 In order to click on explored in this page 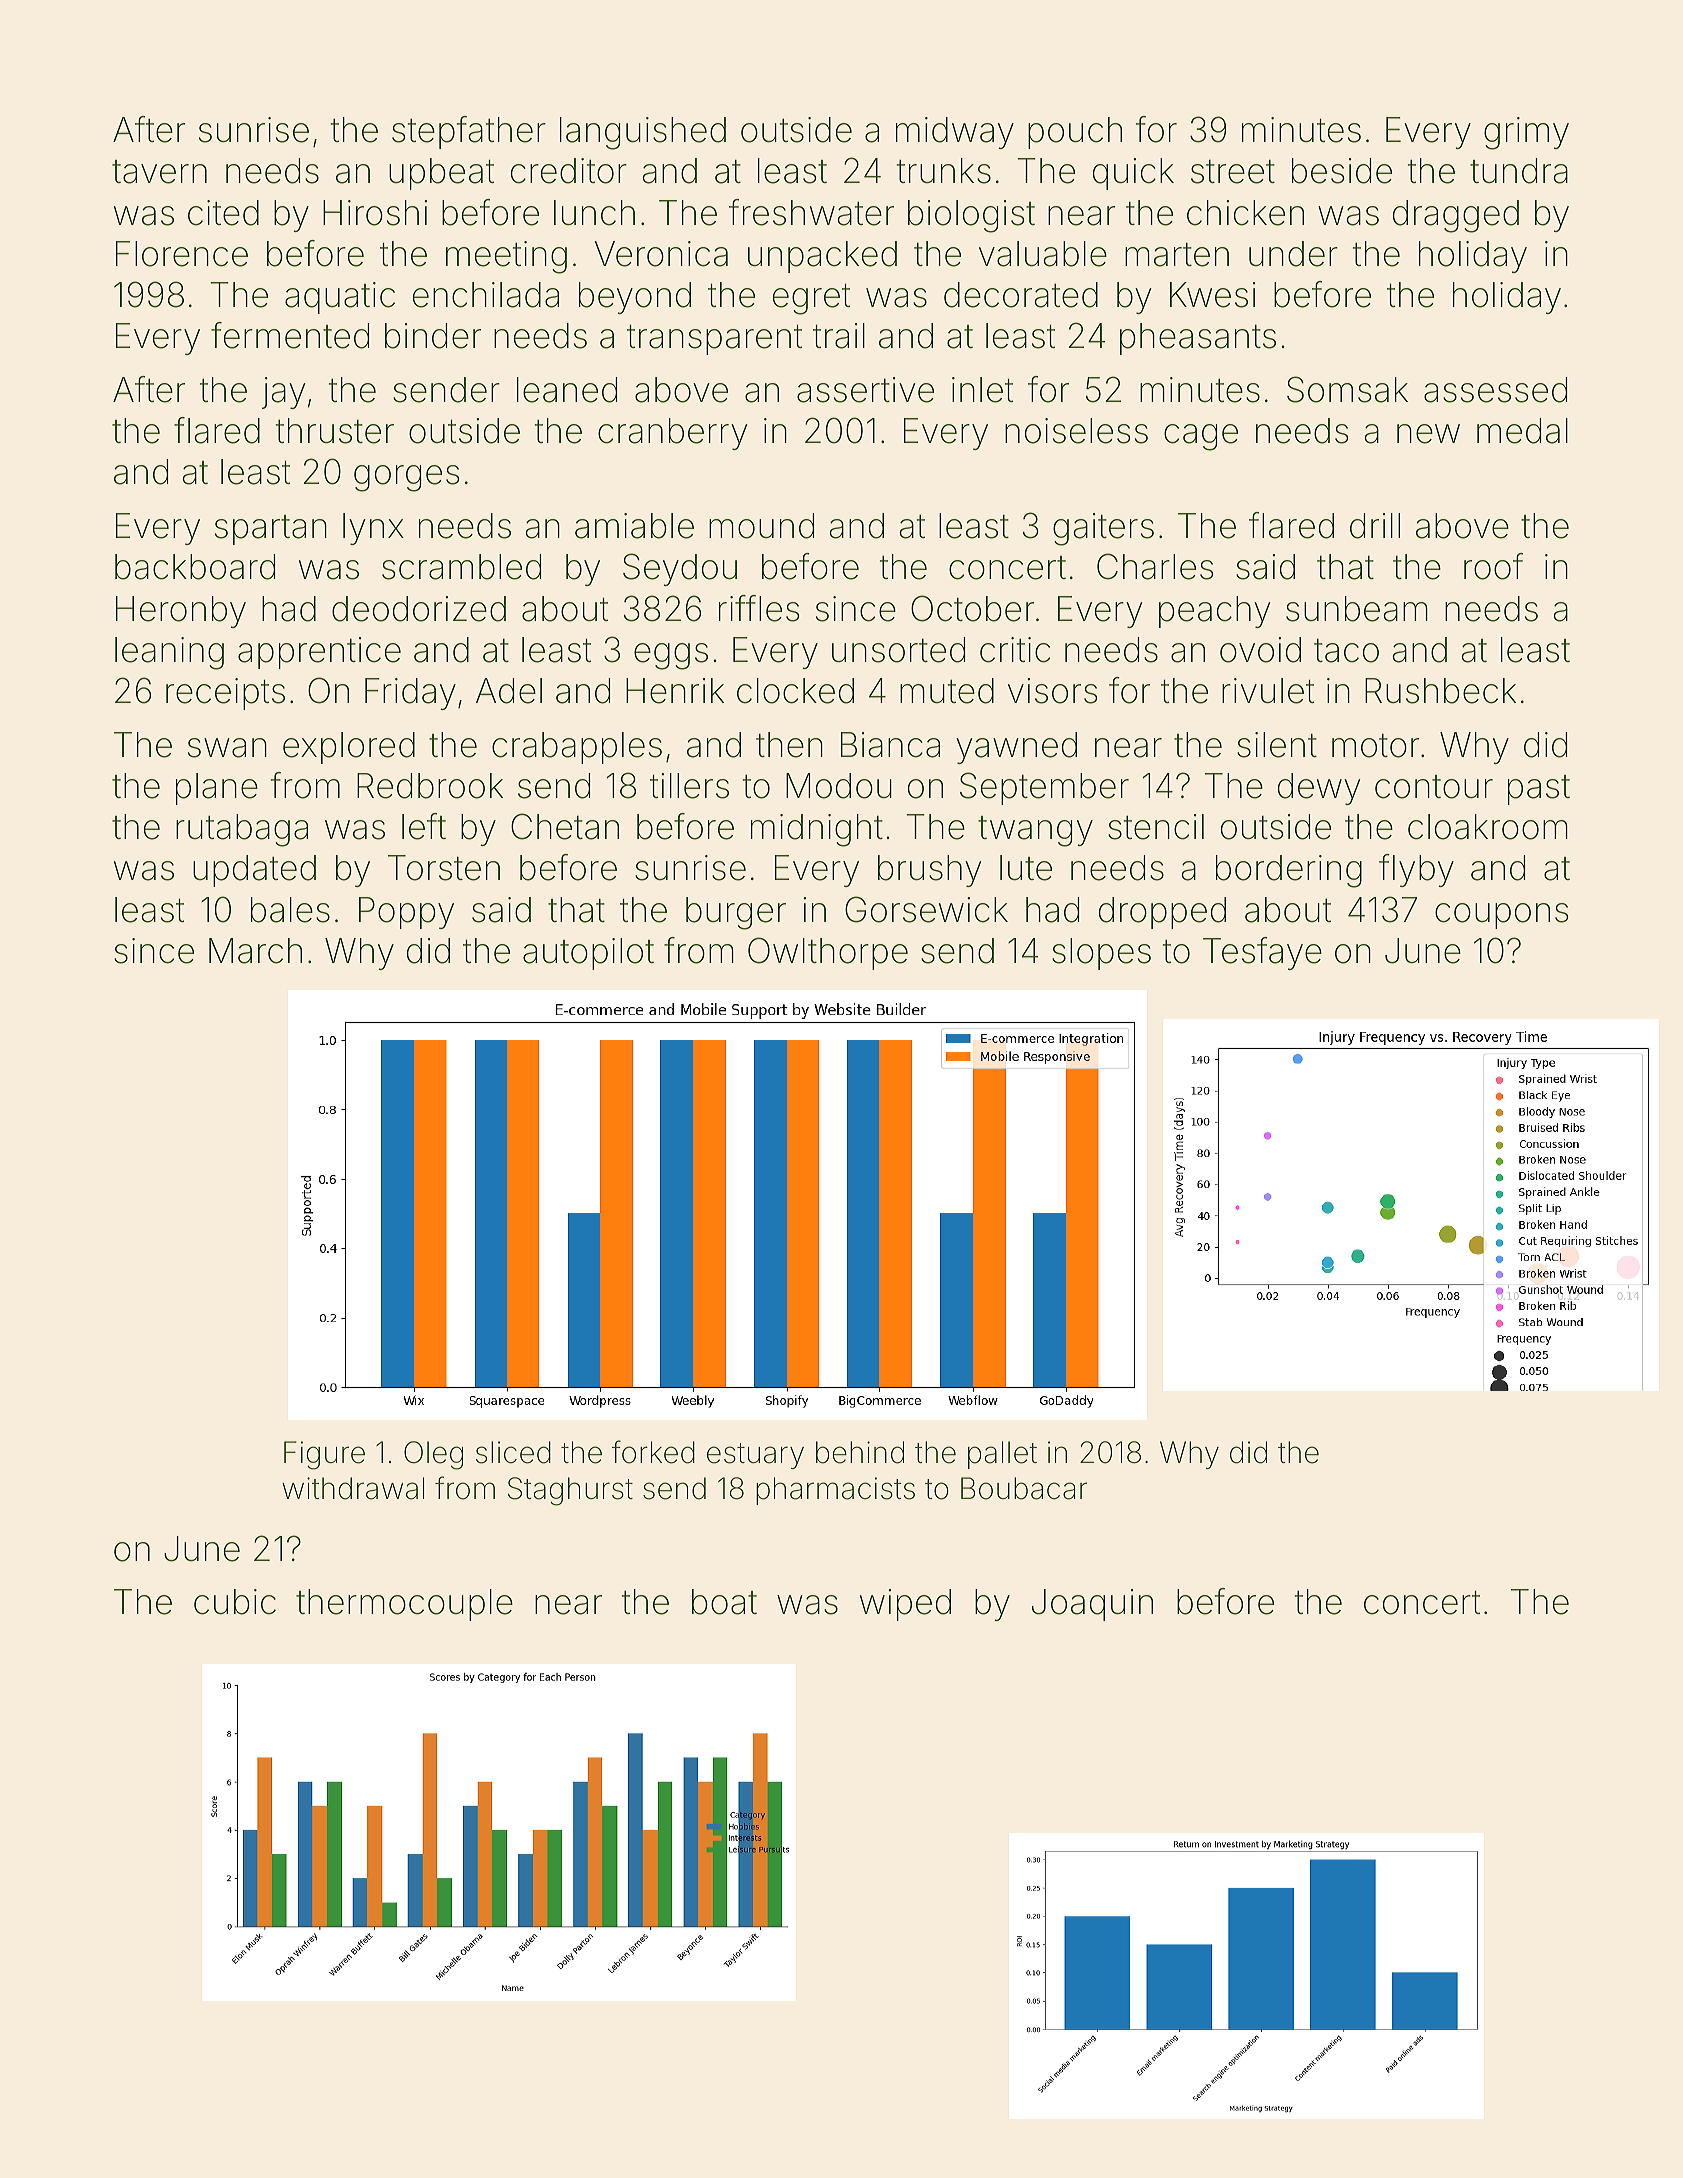, I will do `click(349, 748)`.
